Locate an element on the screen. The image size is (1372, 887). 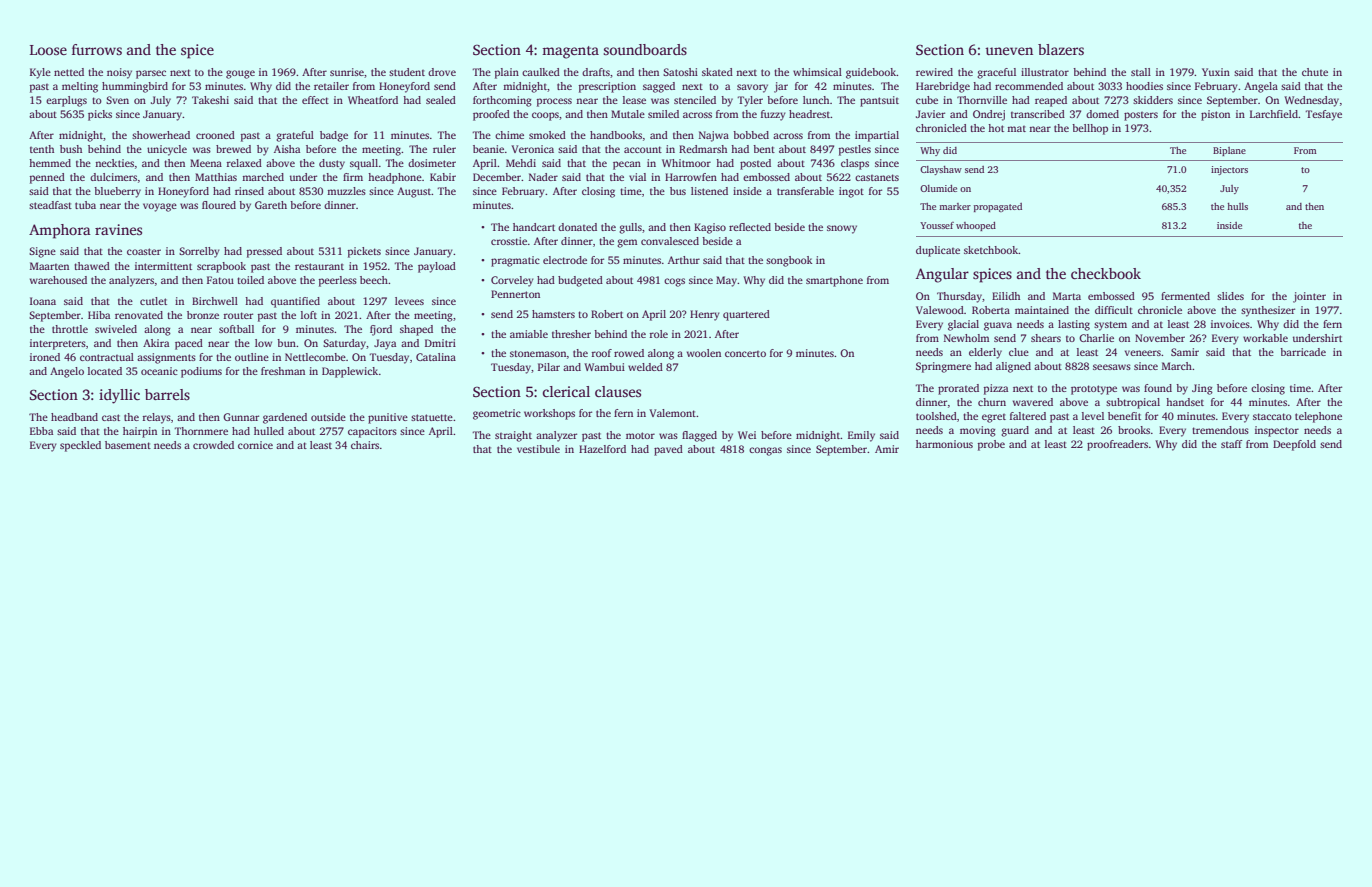
blazers is located at coordinates (1061, 49).
